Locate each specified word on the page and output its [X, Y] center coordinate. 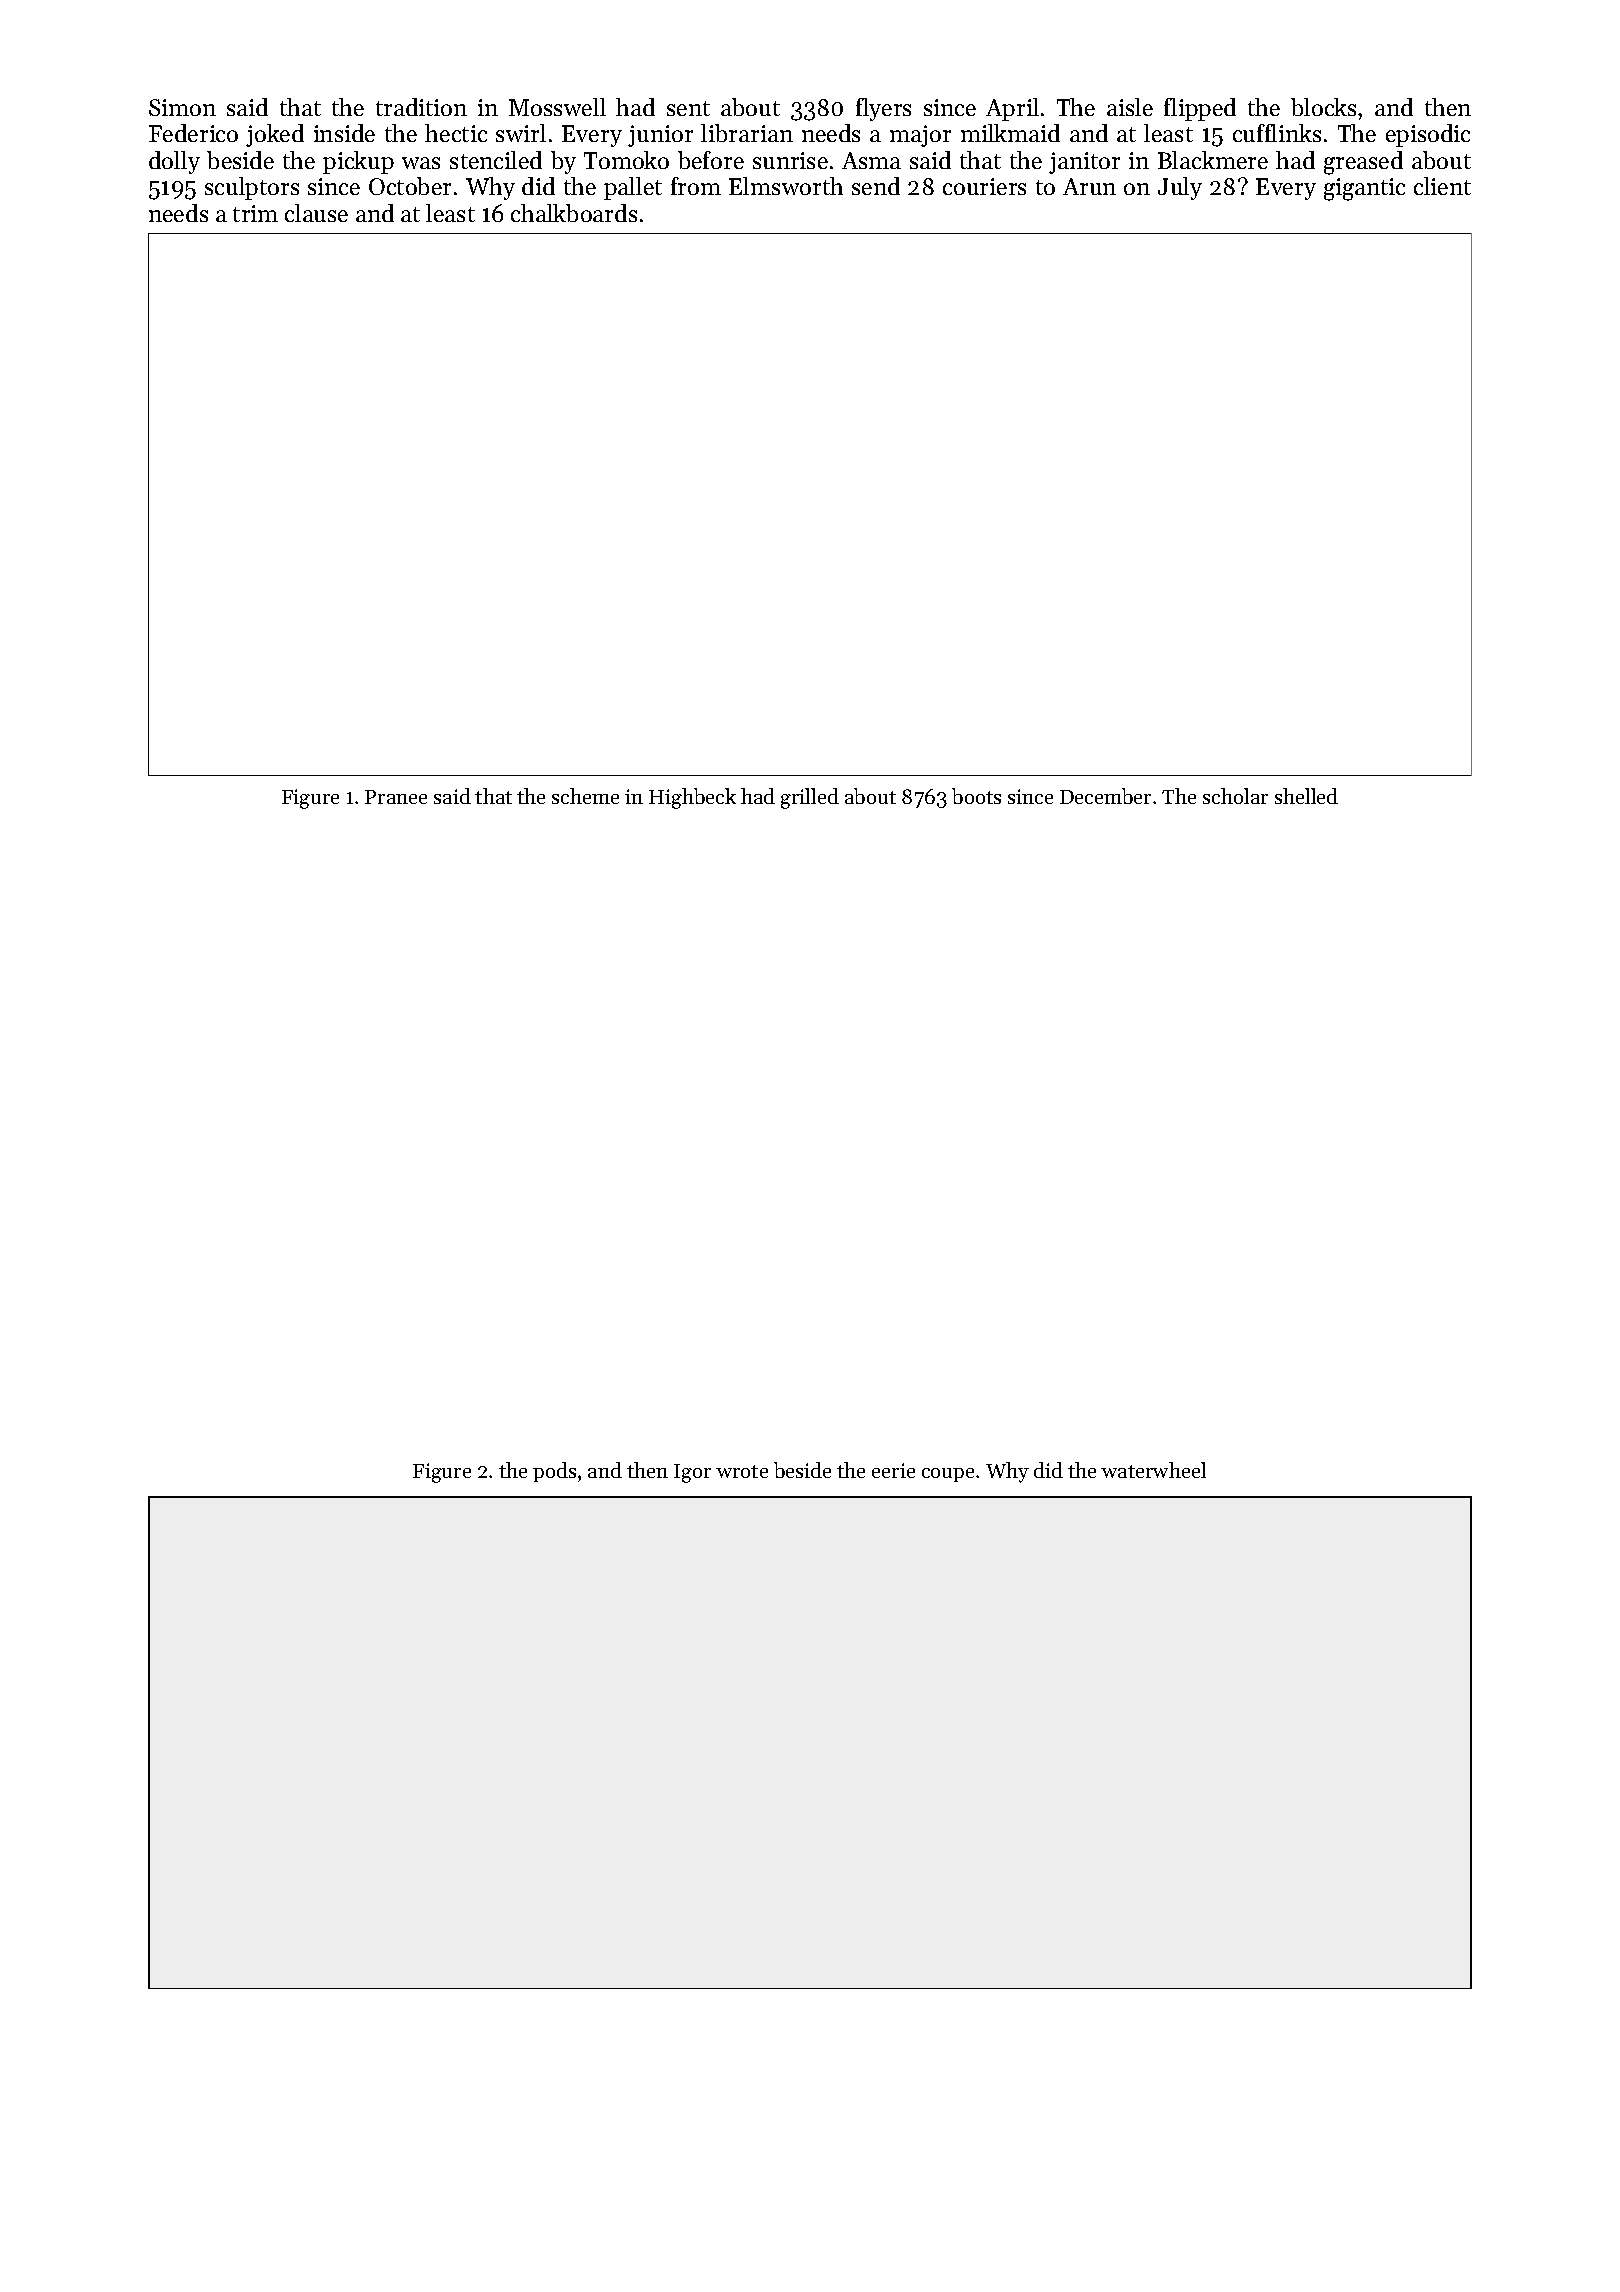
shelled [1306, 796]
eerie [893, 1470]
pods [554, 1472]
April [1012, 109]
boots [976, 796]
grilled [810, 798]
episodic [1428, 135]
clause [316, 213]
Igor [692, 1473]
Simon [182, 107]
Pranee [396, 797]
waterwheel [1153, 1470]
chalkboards [574, 213]
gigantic [1364, 189]
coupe [948, 1475]
